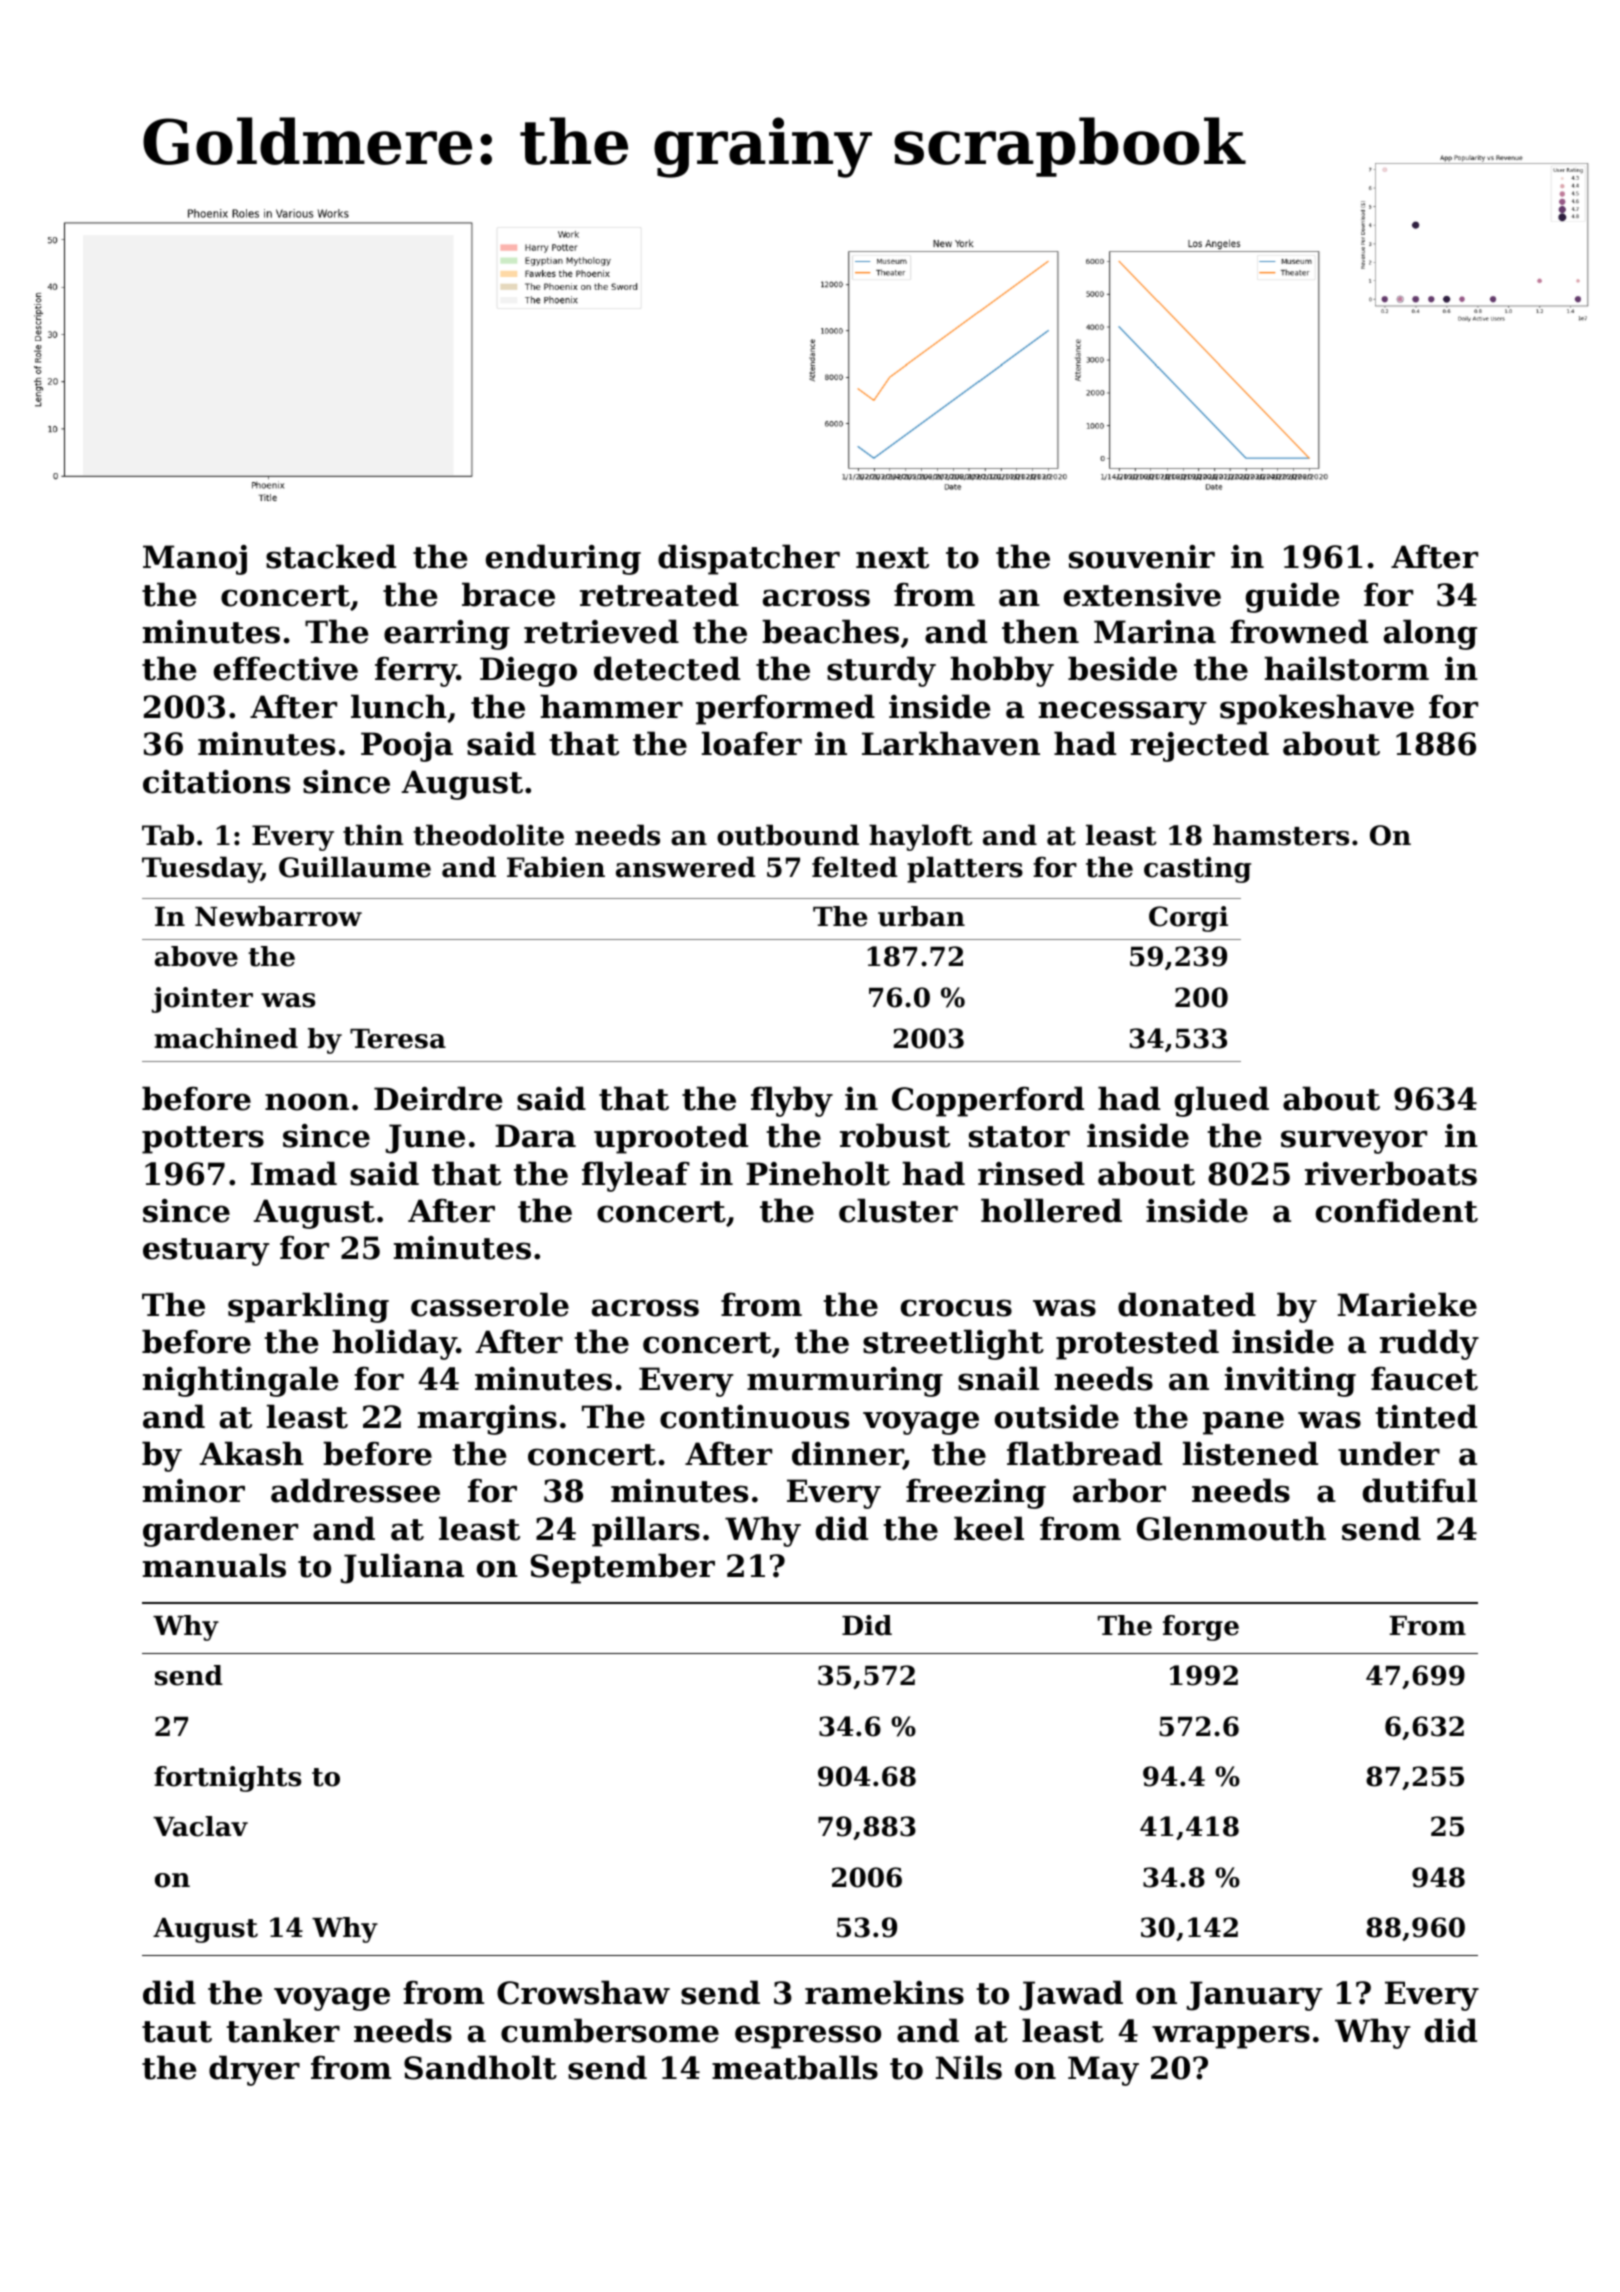 Image resolution: width=1620 pixels, height=2292 pixels. Describe the element at coordinates (845, 1382) in the image. I see `murmuring` at that location.
